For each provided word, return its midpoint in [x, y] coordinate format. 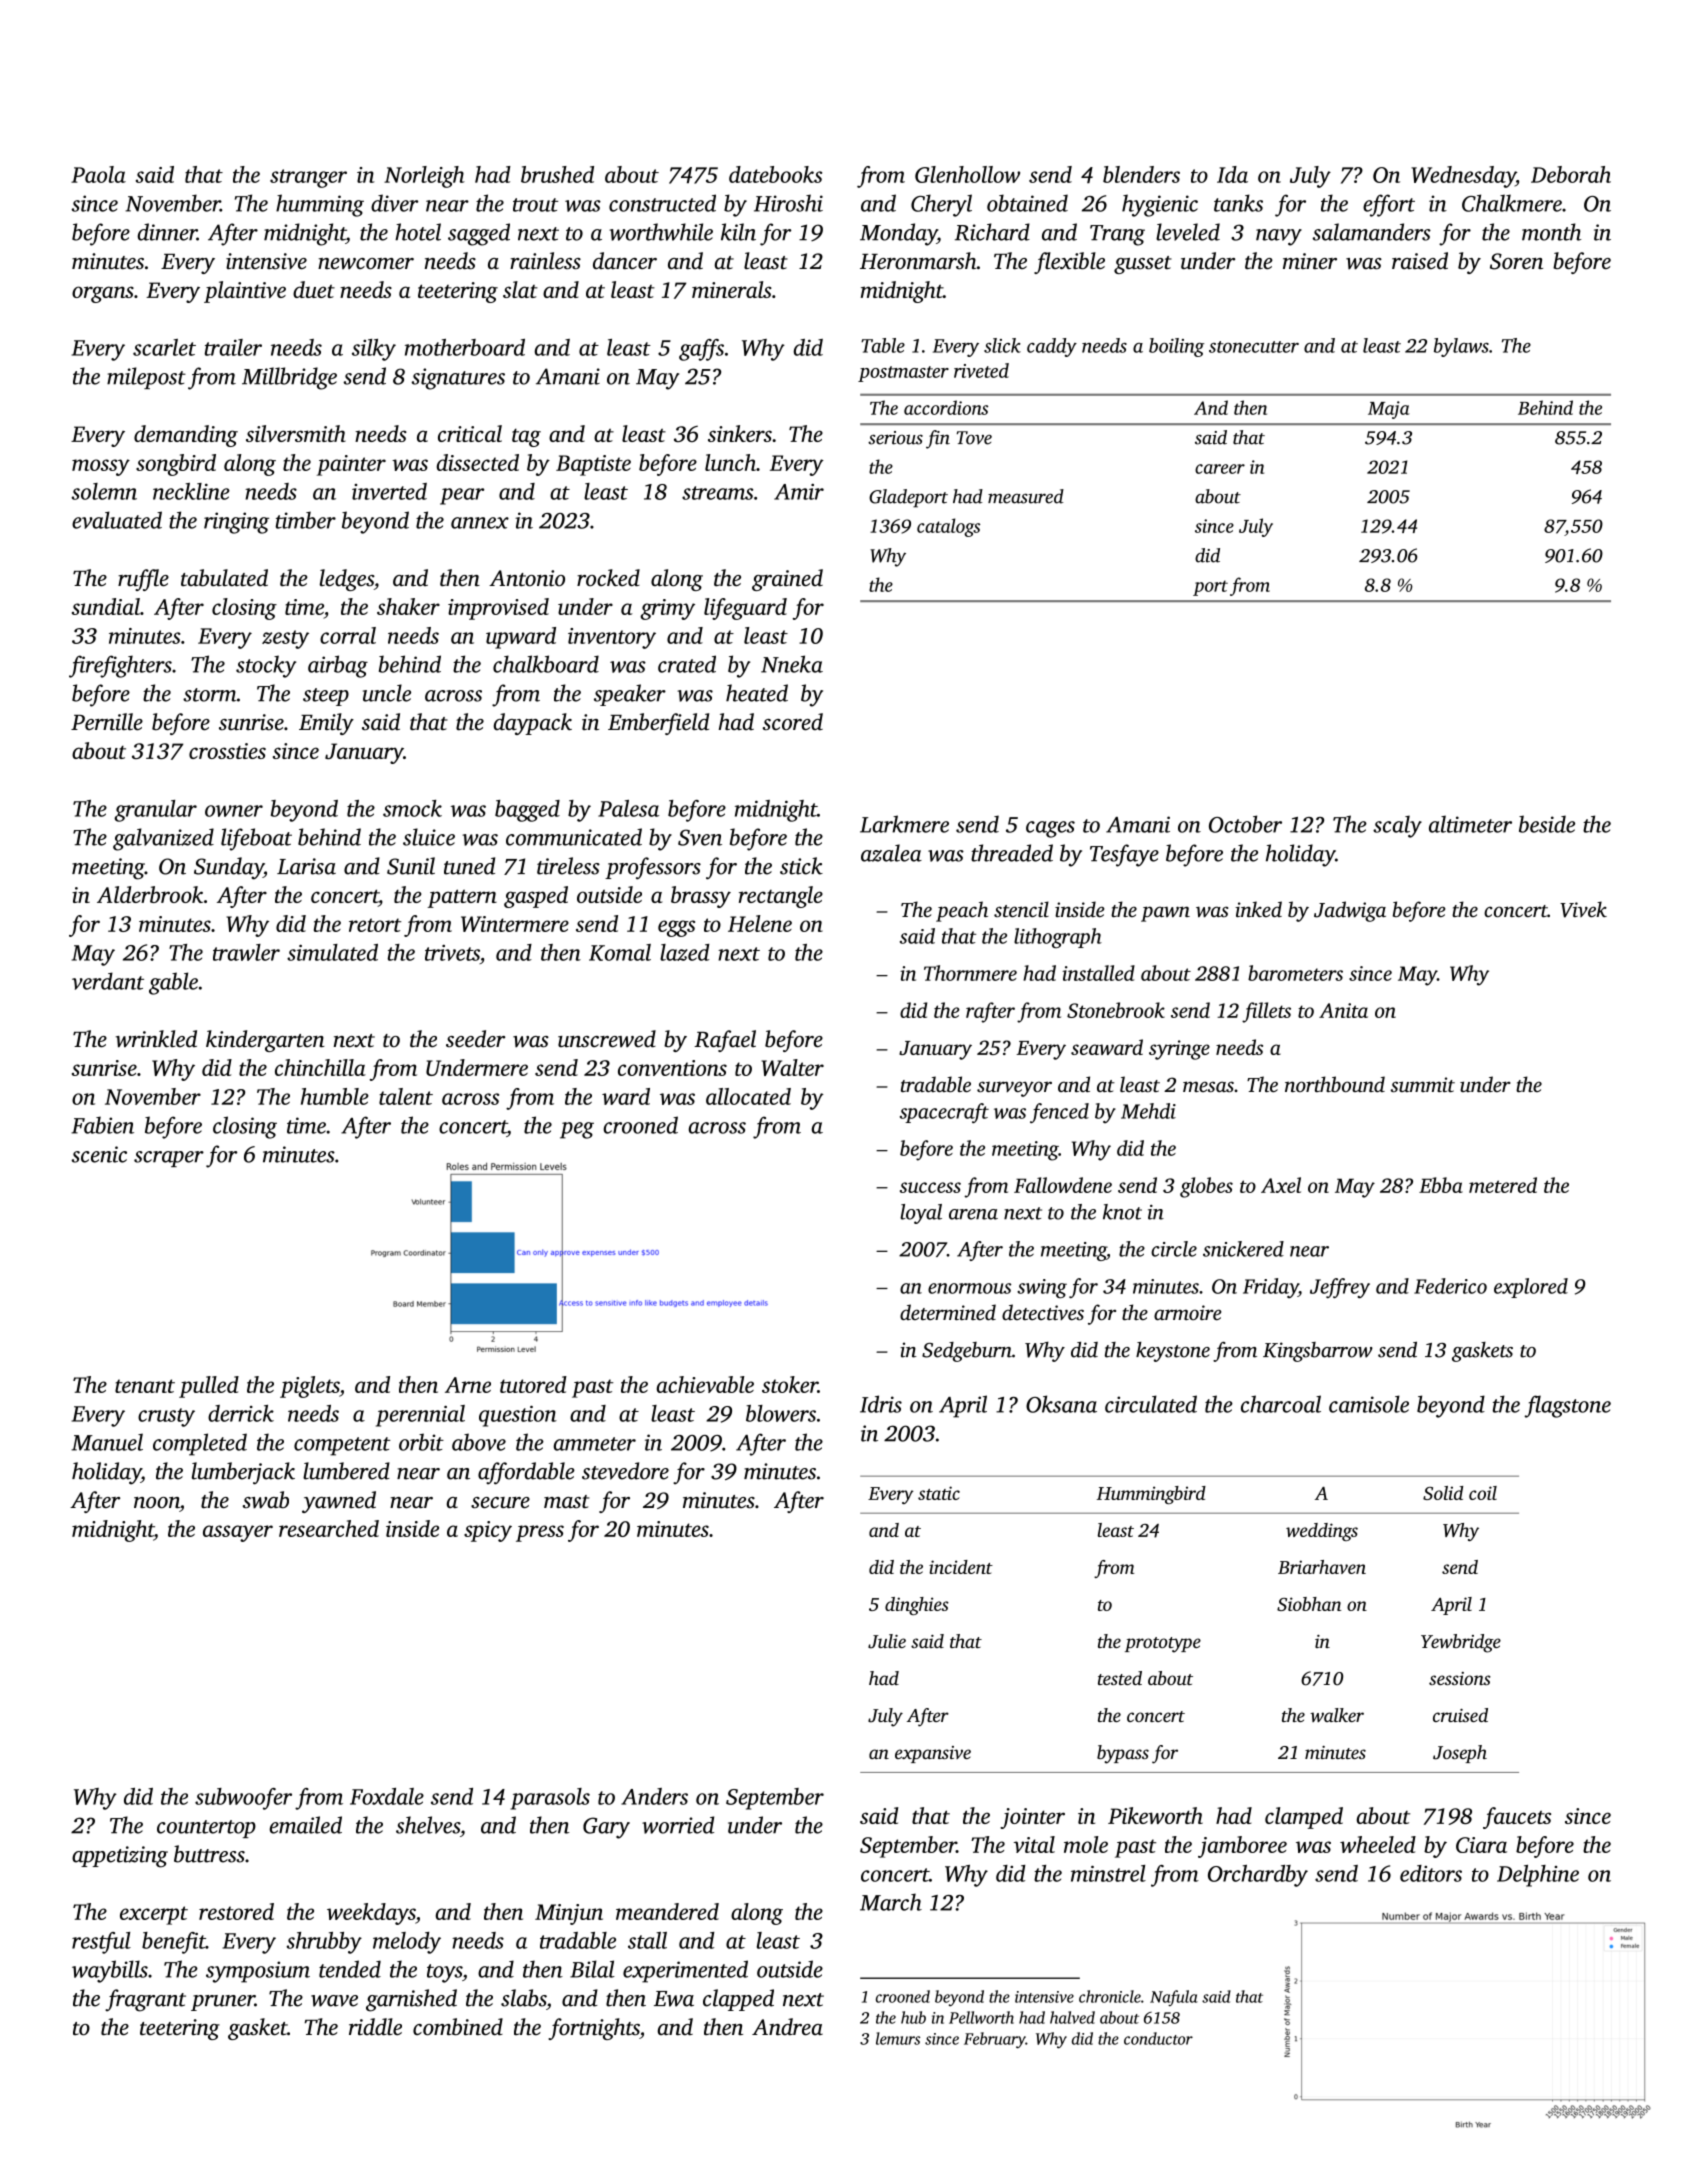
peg [577, 1130]
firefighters [120, 666]
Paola [98, 174]
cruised [1460, 1715]
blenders [1141, 174]
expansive [933, 1754]
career [1220, 469]
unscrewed [607, 1039]
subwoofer [243, 1799]
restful [101, 1943]
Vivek [1583, 909]
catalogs [948, 527]
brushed [557, 174]
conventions [672, 1068]
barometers [1295, 973]
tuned [469, 866]
